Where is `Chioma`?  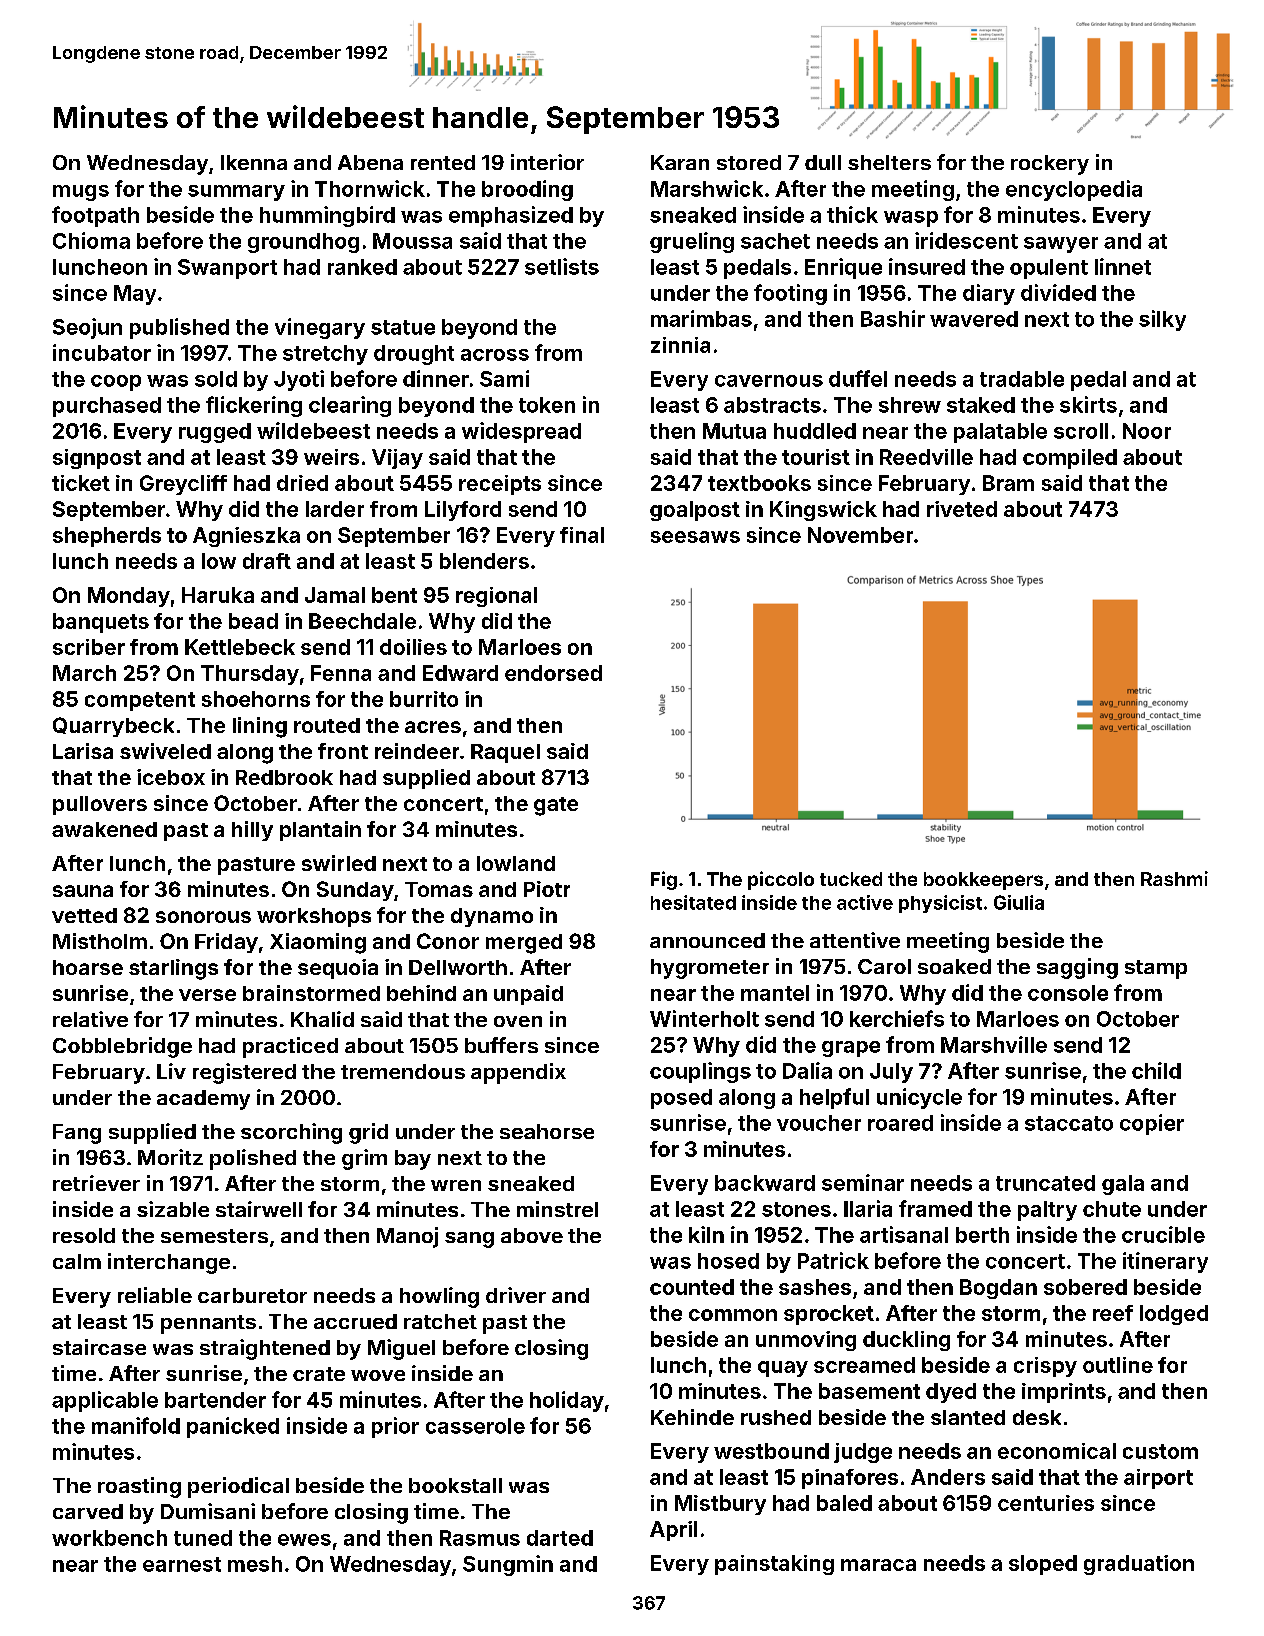 Chioma is located at coordinates (91, 240).
